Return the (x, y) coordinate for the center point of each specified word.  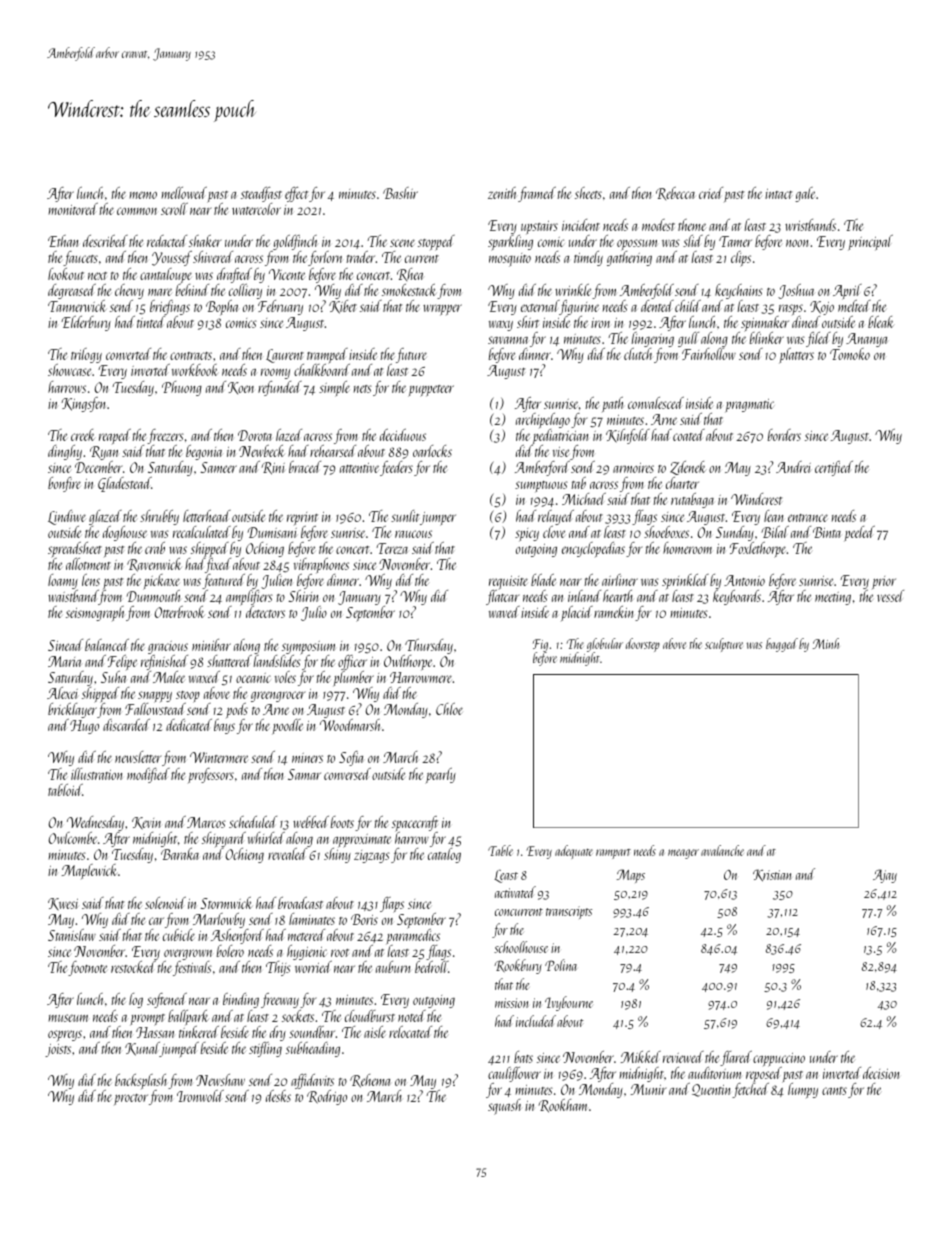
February (280, 307)
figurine (579, 307)
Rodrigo (327, 1097)
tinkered (199, 1032)
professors (211, 775)
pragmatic (750, 405)
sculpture (724, 645)
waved (504, 612)
